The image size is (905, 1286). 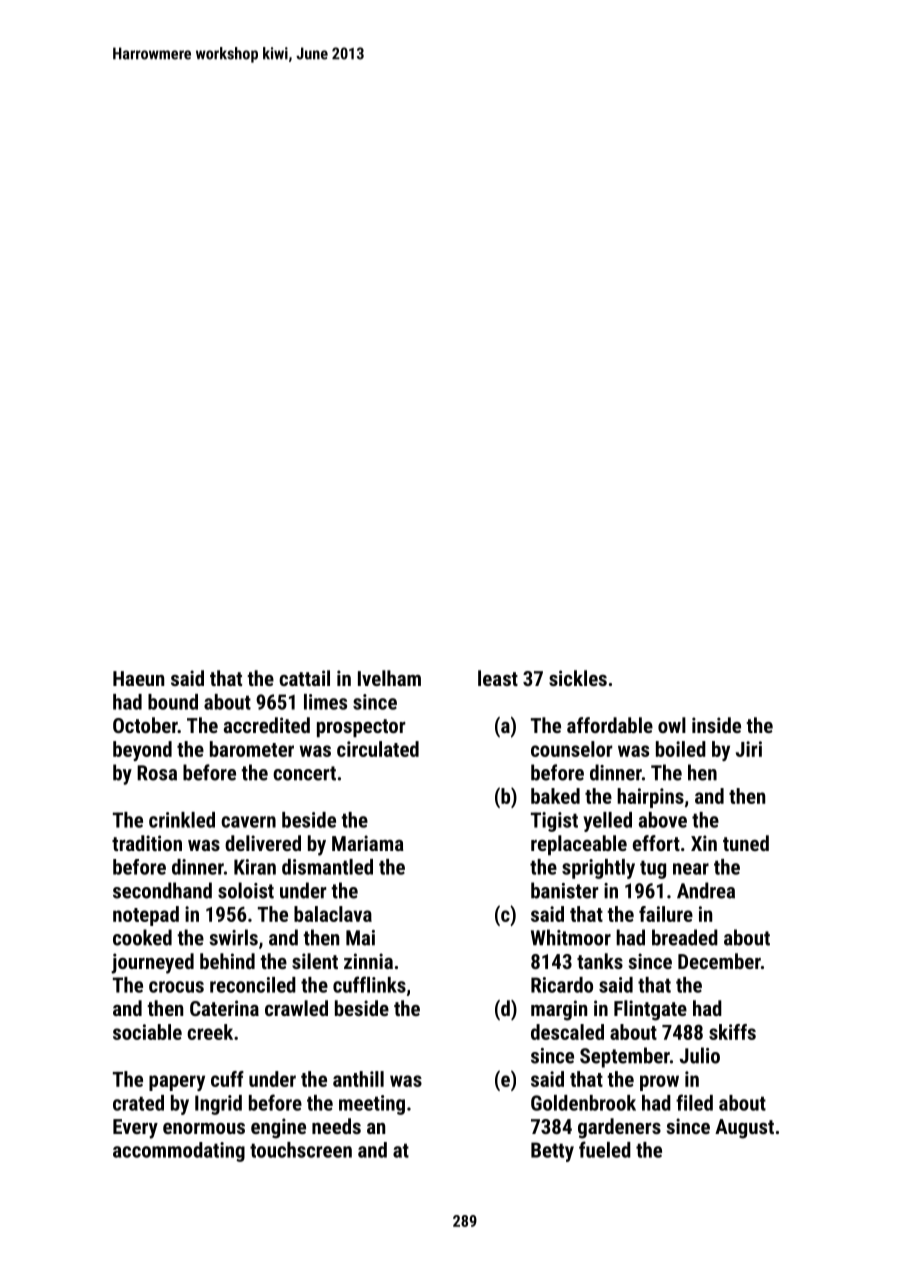 I want to click on Ivelham, so click(x=389, y=678).
